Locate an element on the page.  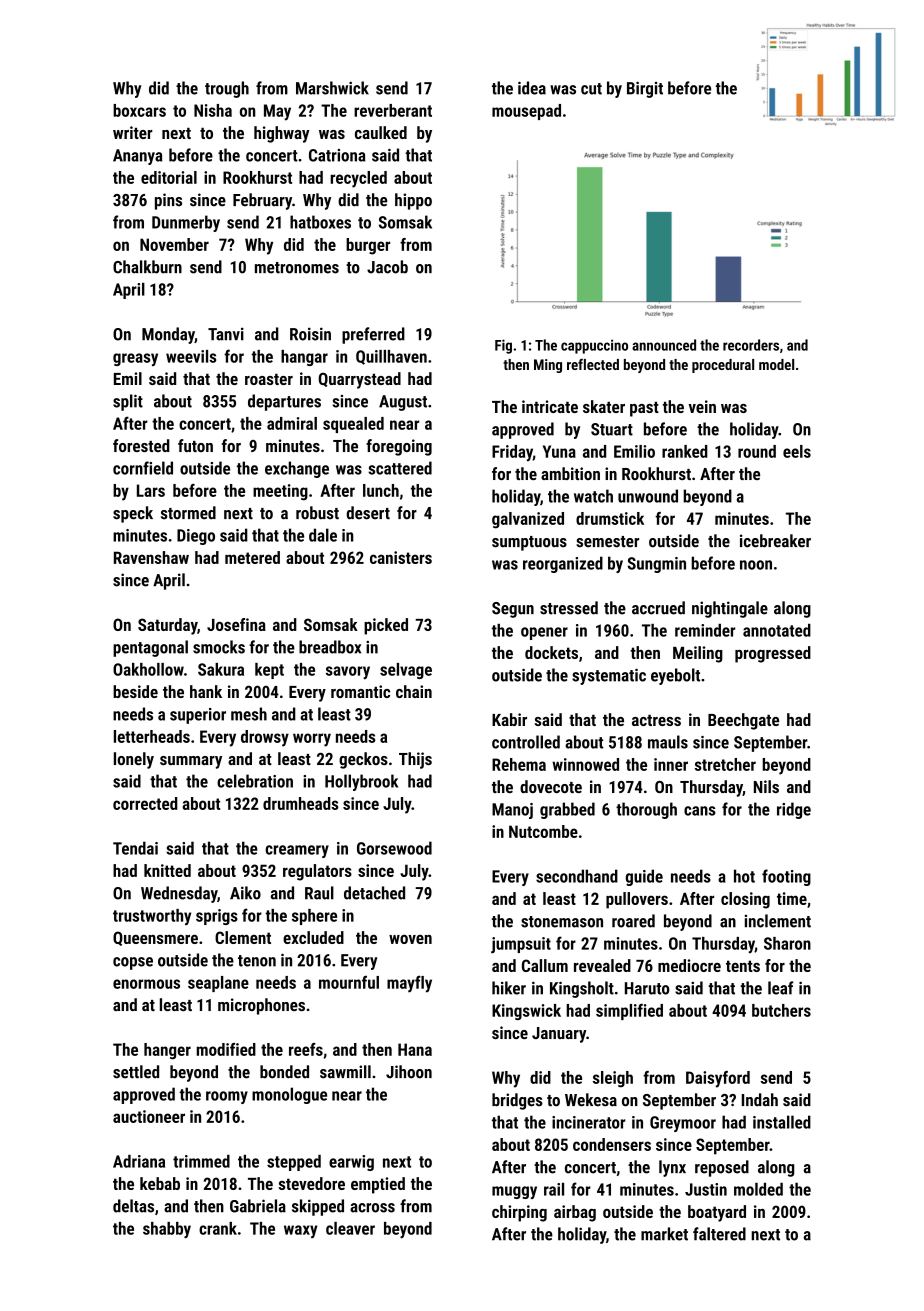
mauls is located at coordinates (668, 742).
